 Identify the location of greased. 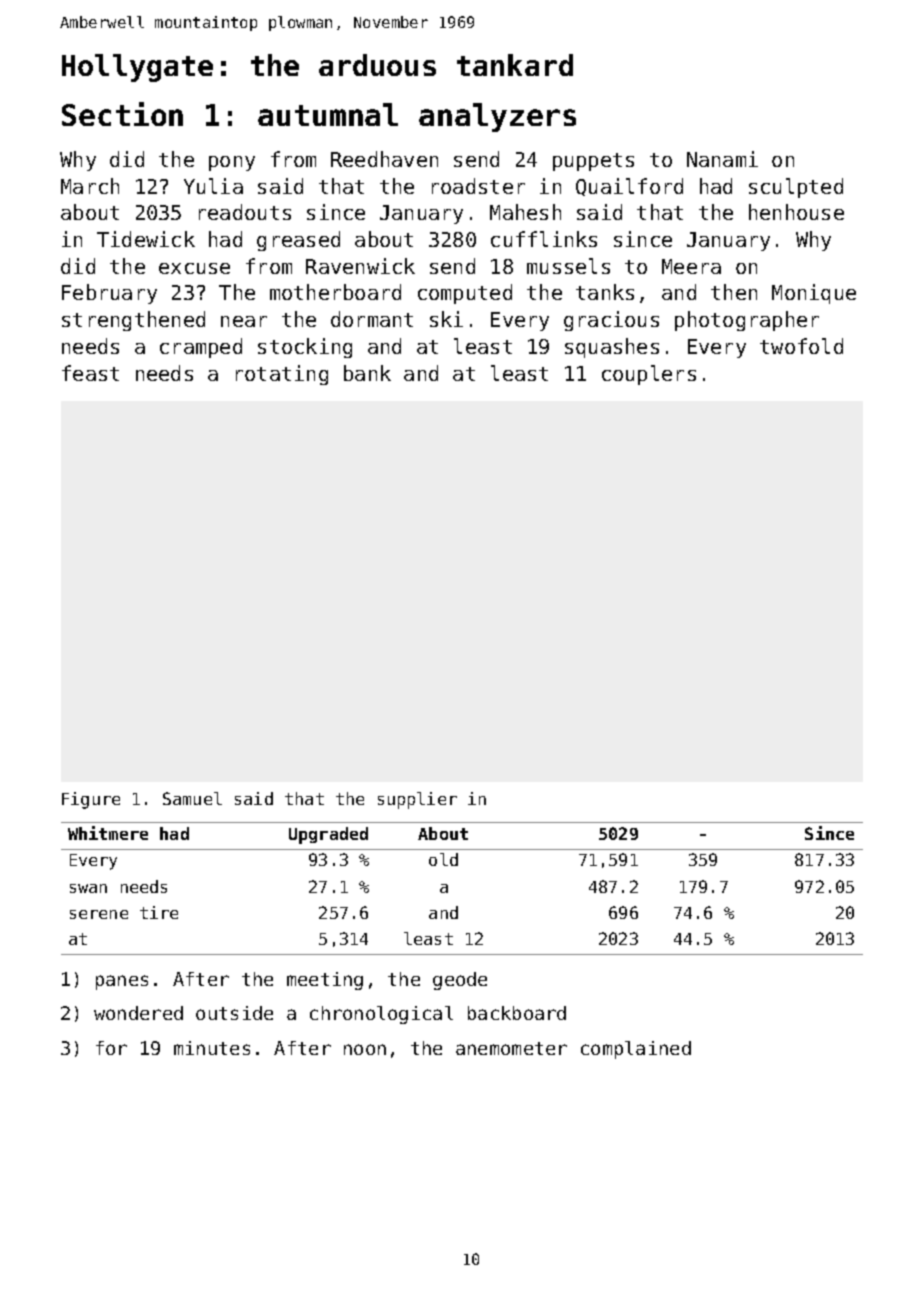
(298, 241).
